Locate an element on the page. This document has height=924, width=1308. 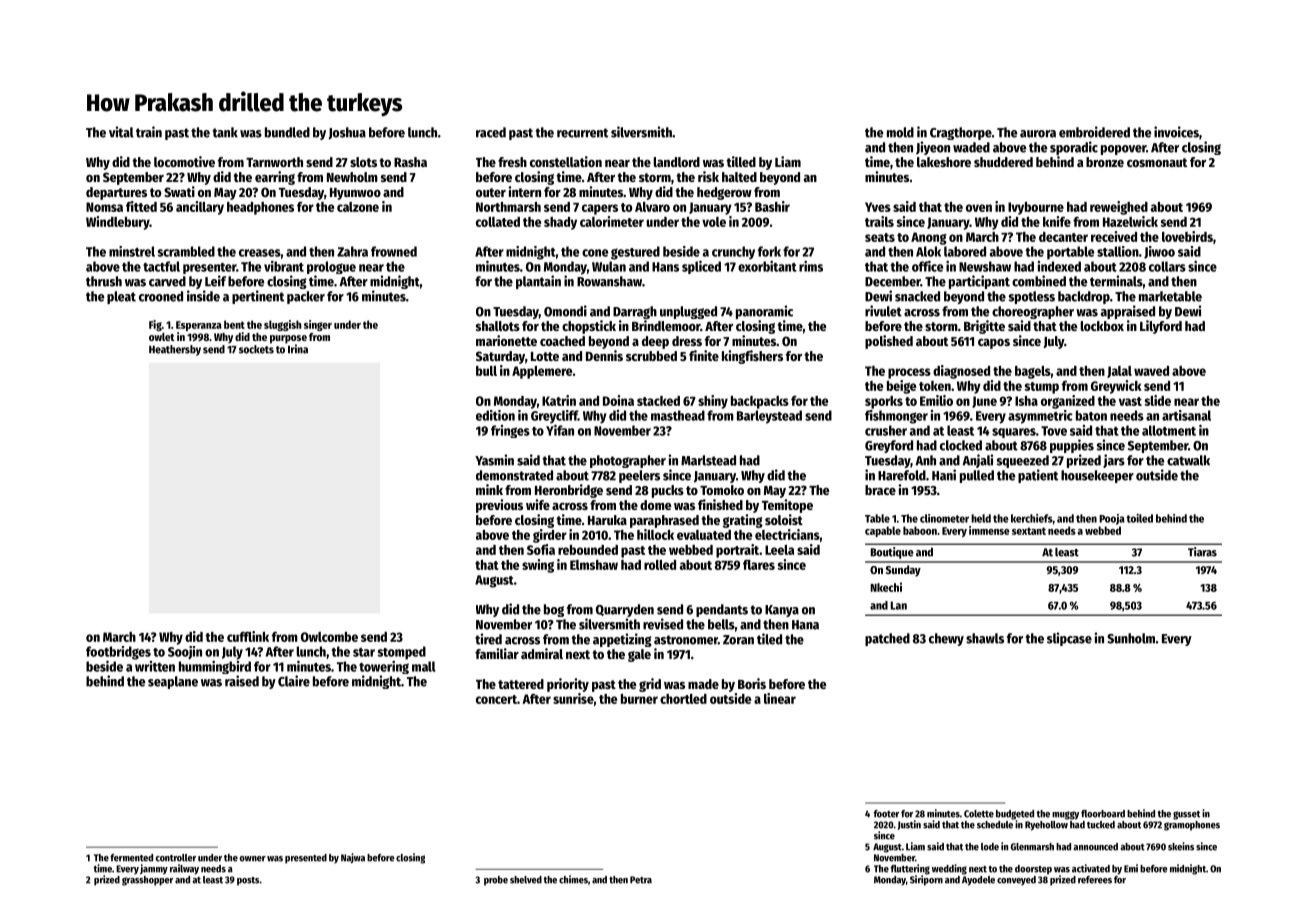
footer is located at coordinates (886, 814).
